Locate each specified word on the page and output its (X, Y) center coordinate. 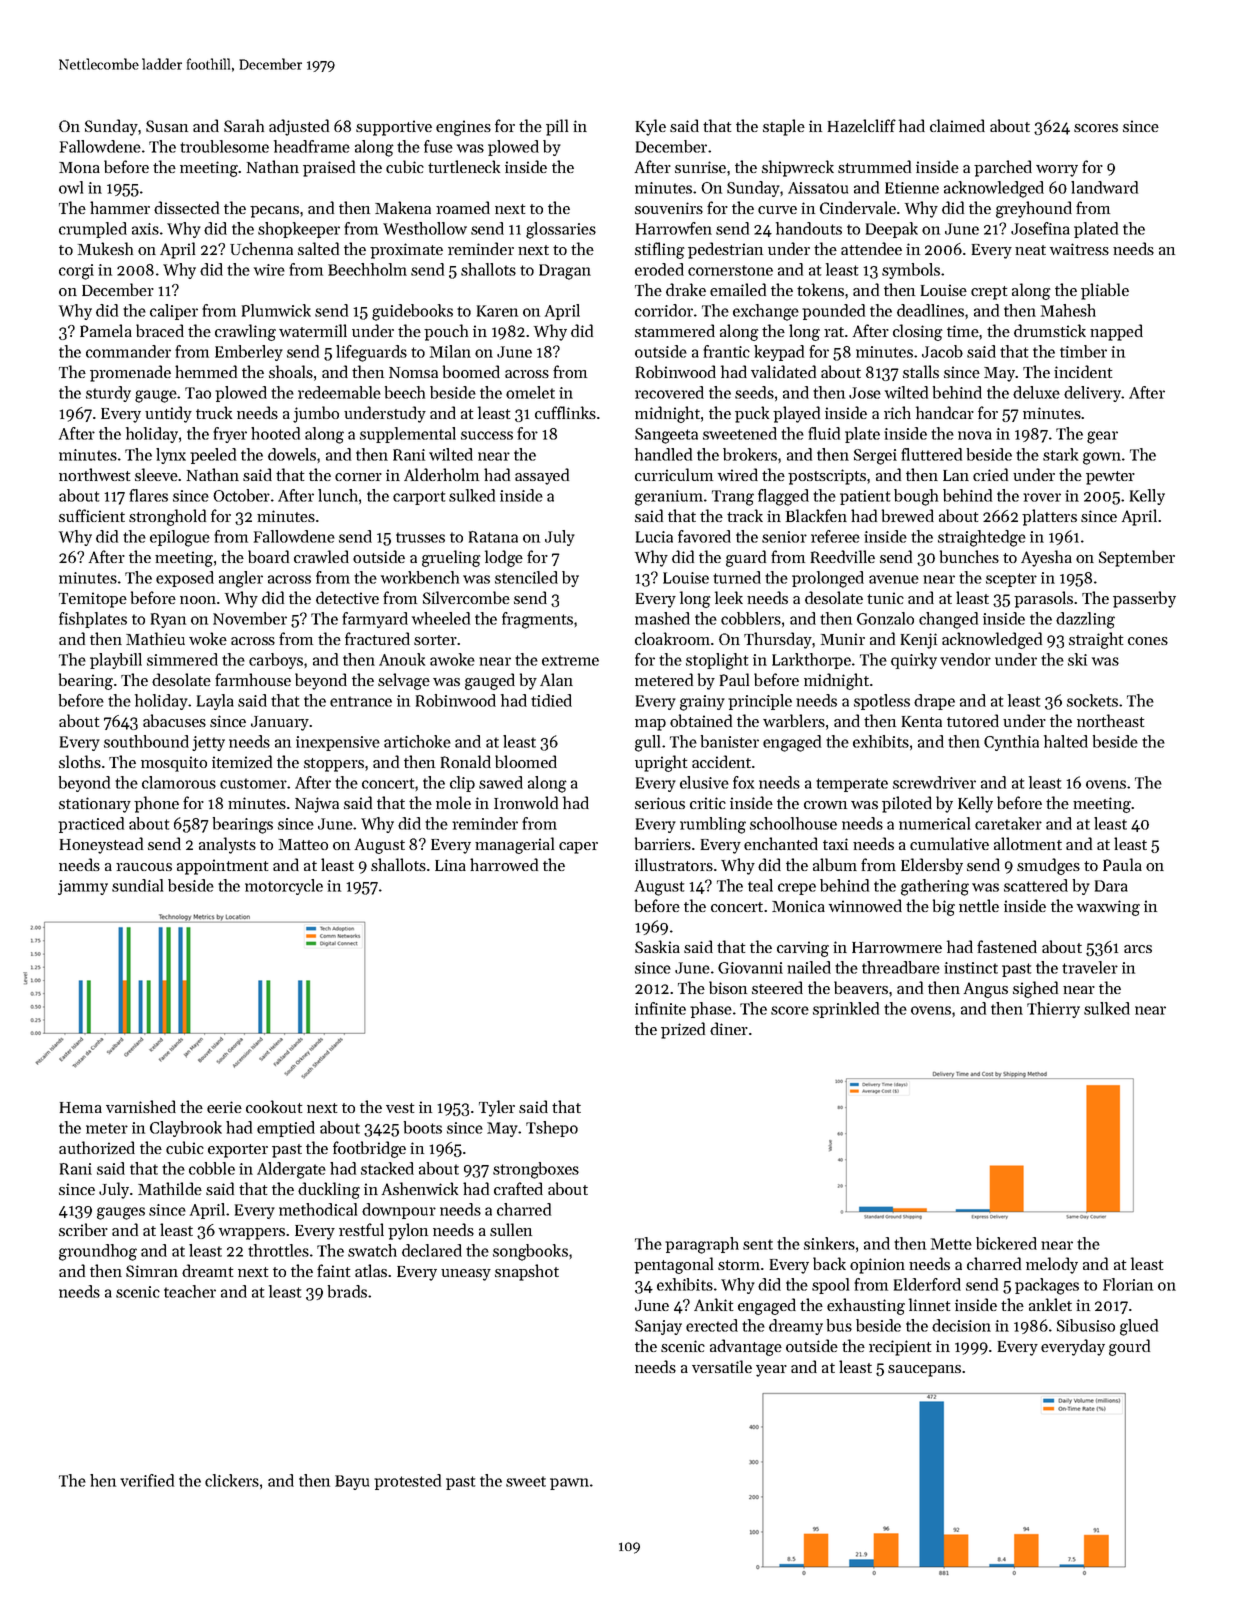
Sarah (244, 125)
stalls (921, 371)
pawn (569, 1484)
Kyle (651, 127)
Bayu (352, 1482)
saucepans (924, 1371)
